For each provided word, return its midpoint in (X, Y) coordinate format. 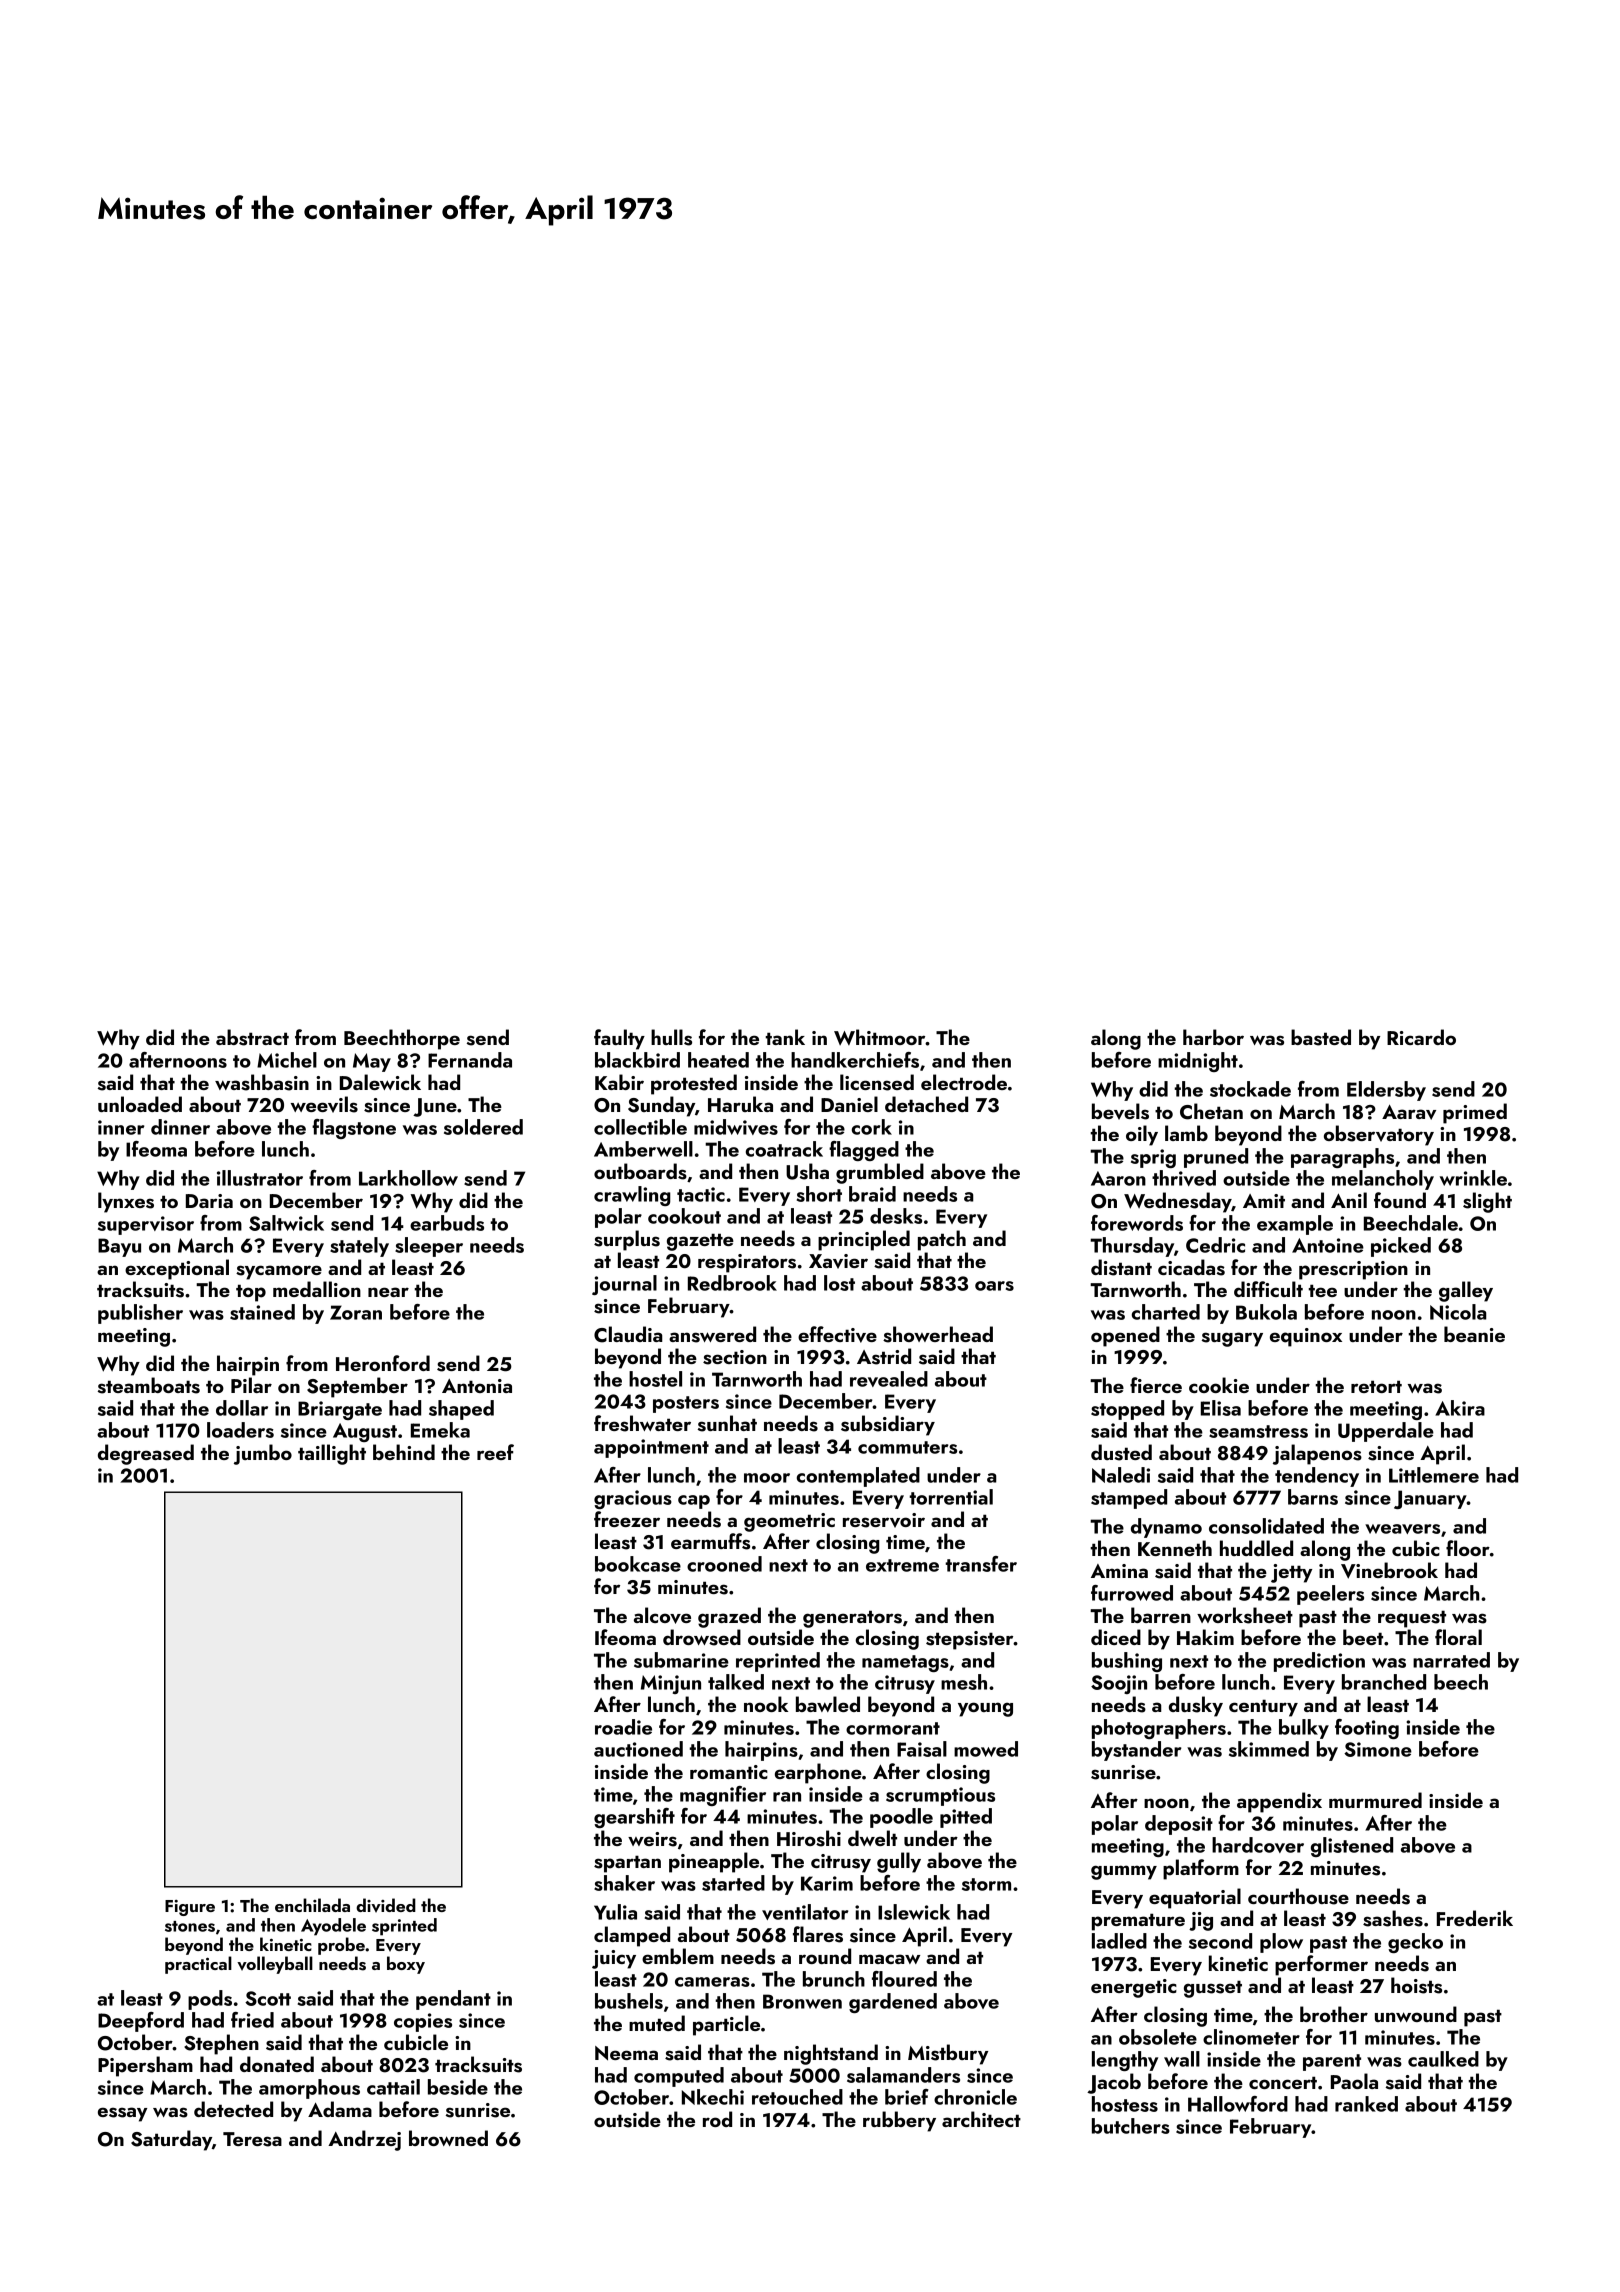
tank (785, 1037)
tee (1322, 1290)
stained (262, 1312)
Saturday (171, 2140)
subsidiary (888, 1425)
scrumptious (940, 1796)
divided (386, 1905)
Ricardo (1421, 1037)
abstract (252, 1037)
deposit (1179, 1825)
